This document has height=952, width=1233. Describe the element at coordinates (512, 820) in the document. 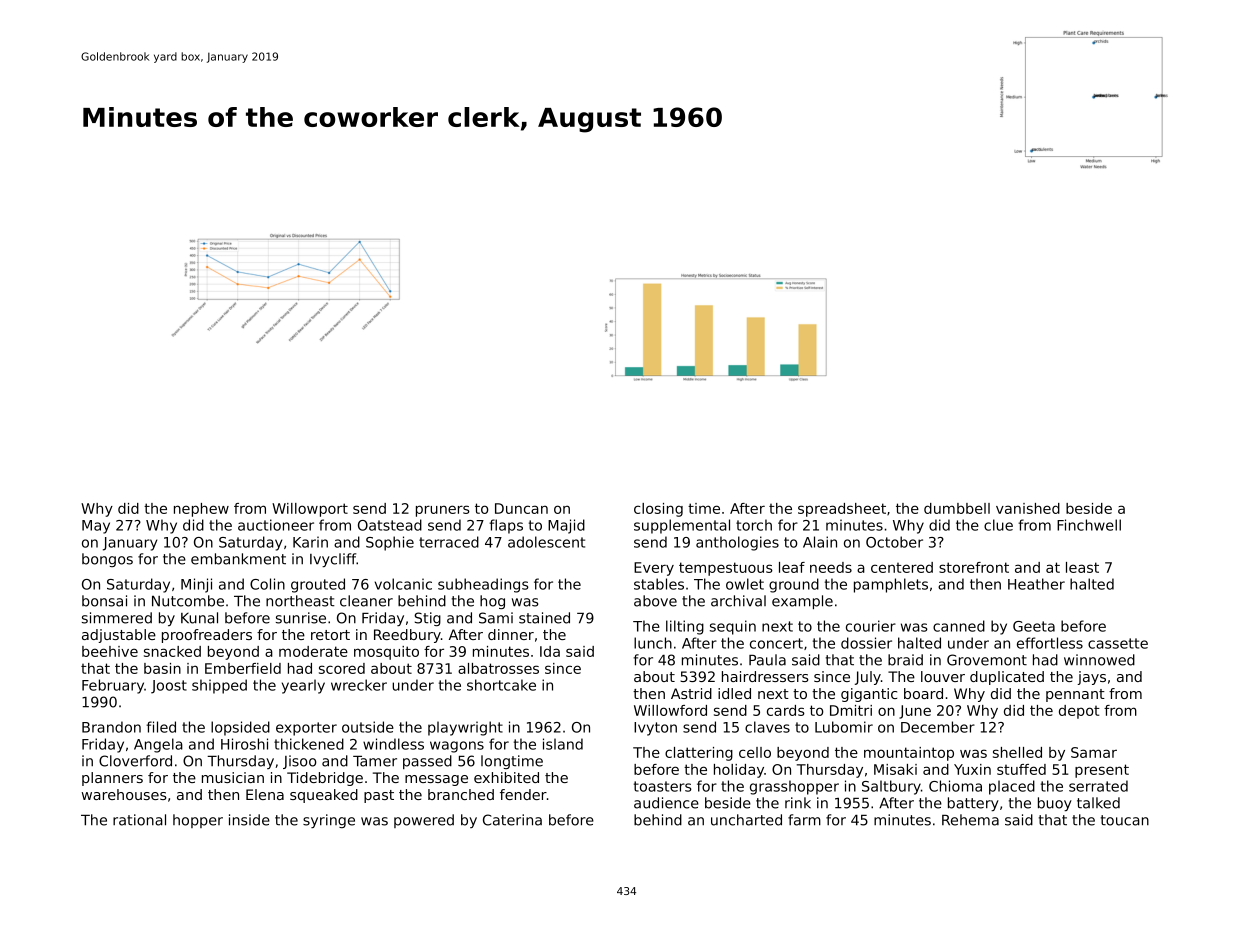

I see `Caterina` at that location.
